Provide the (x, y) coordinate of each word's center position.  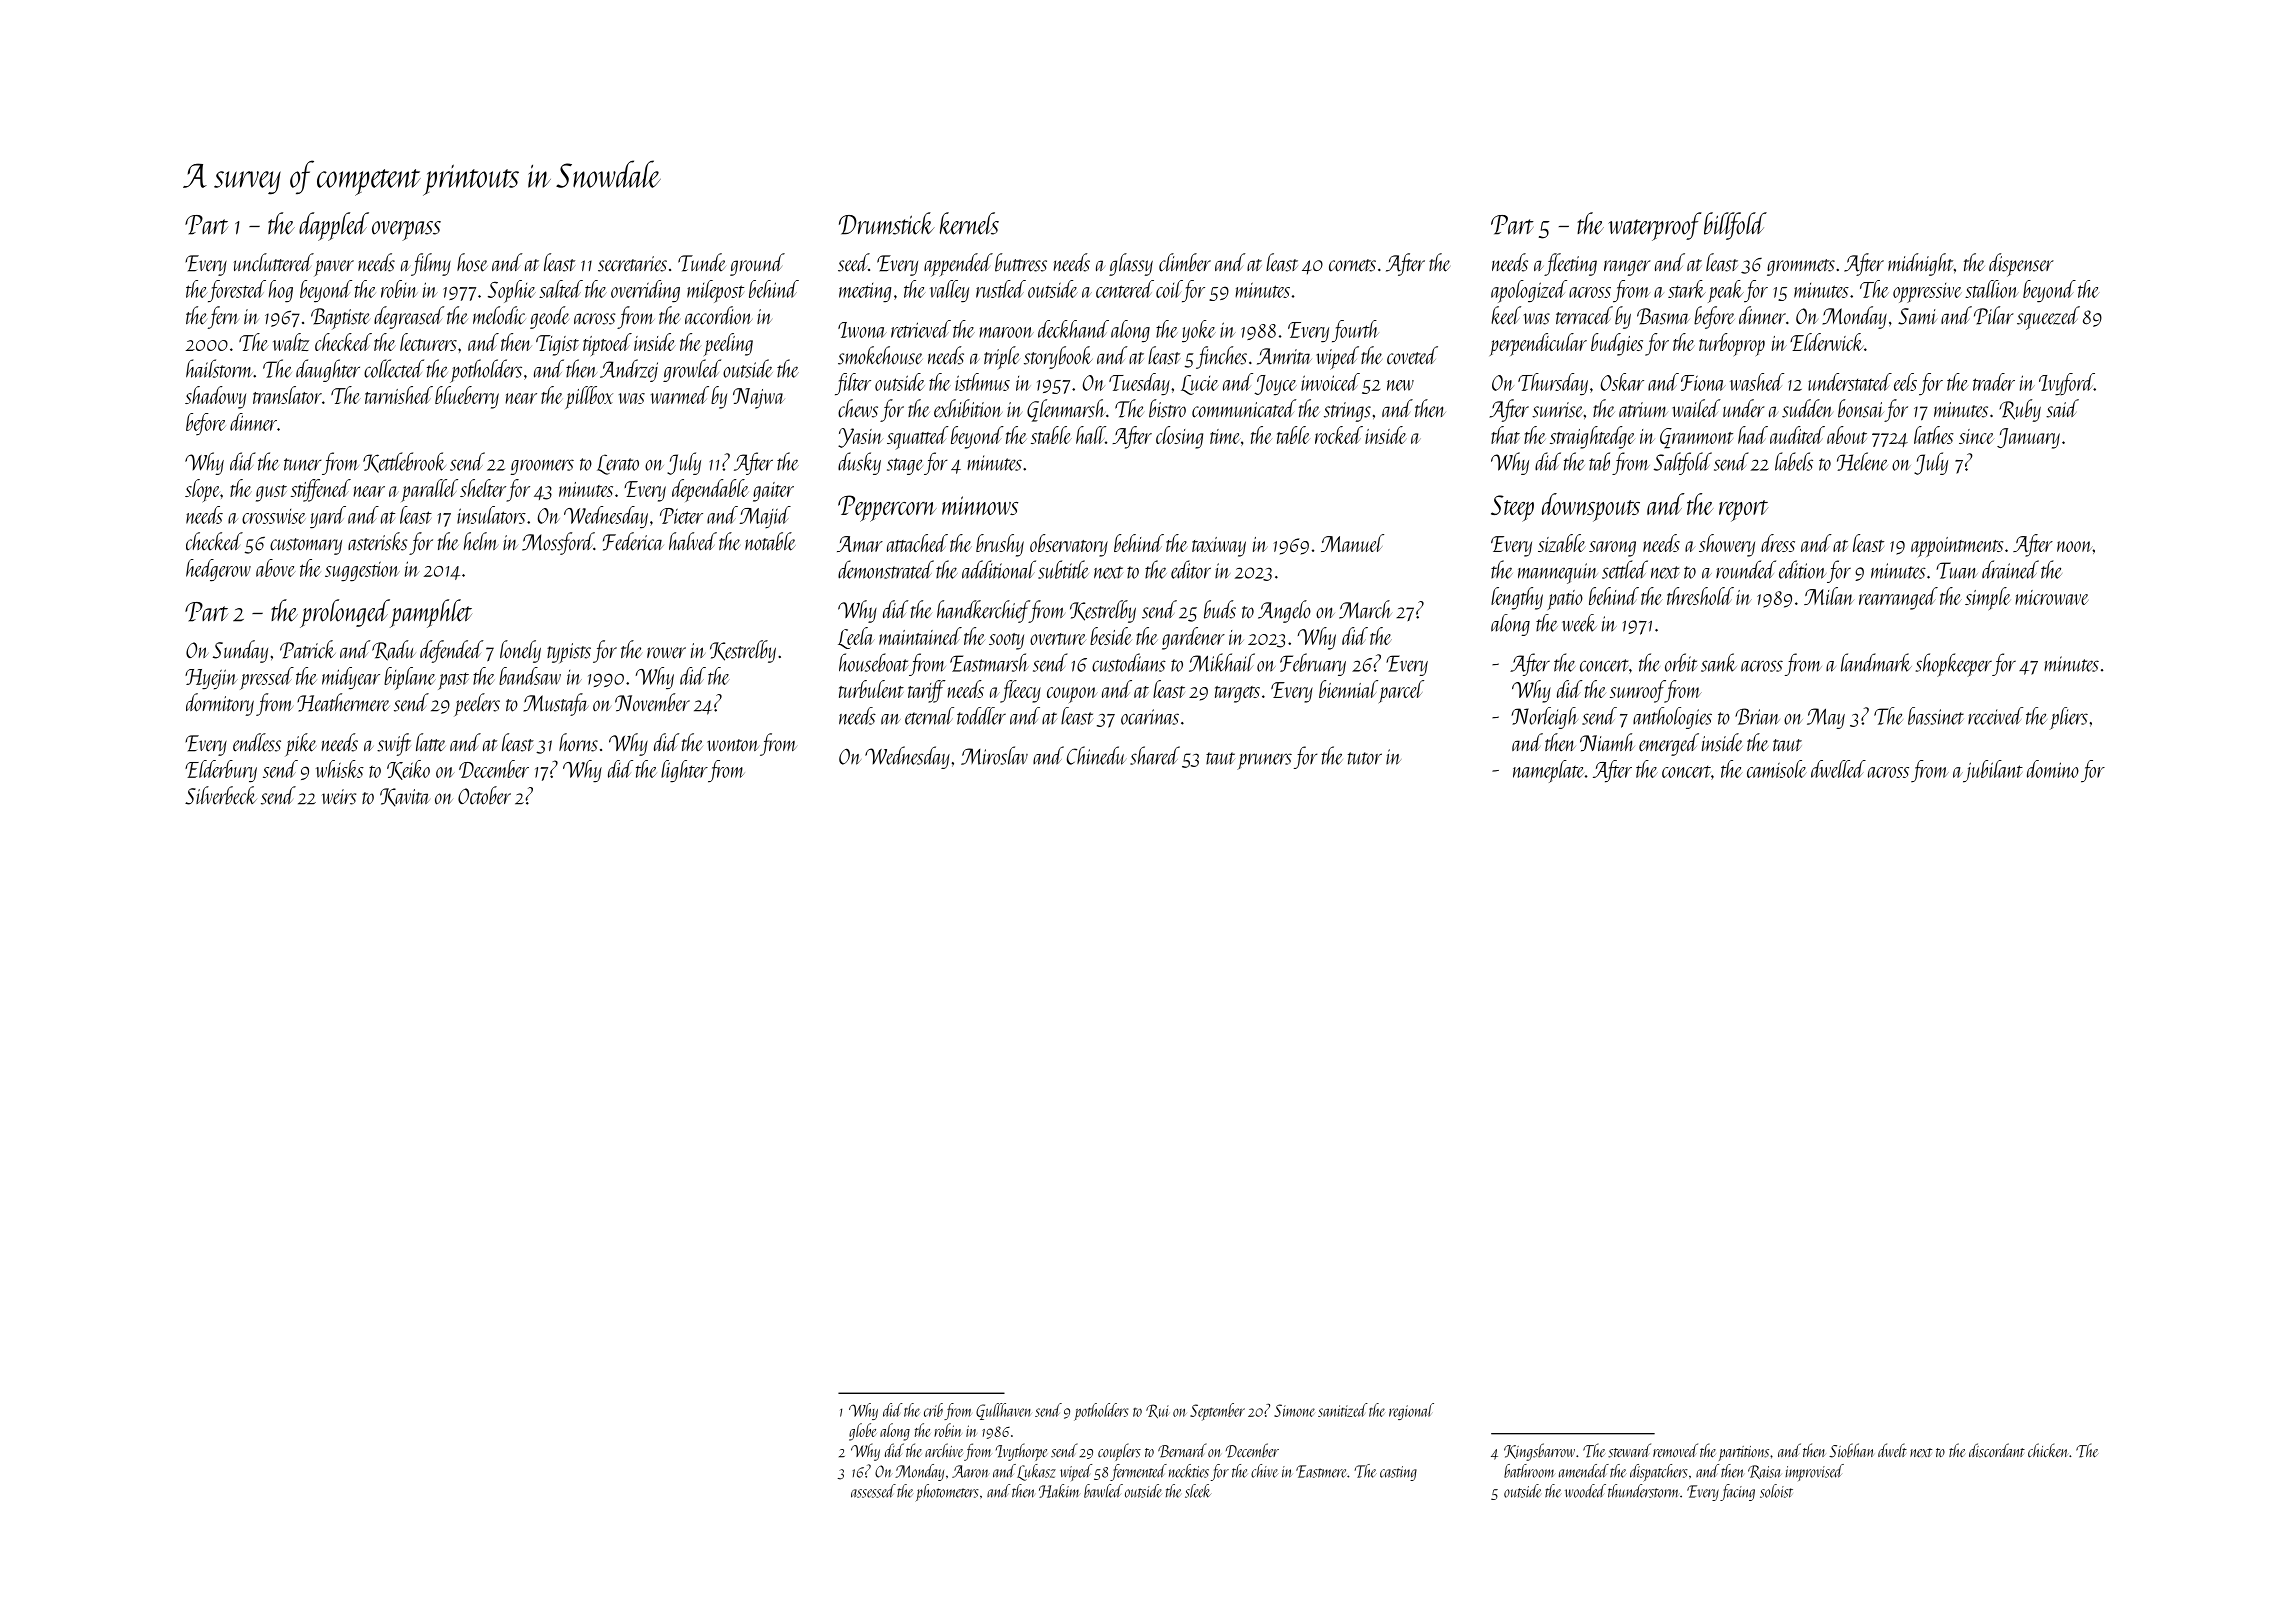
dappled (334, 226)
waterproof (1655, 226)
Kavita (405, 797)
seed (853, 262)
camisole (1777, 769)
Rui (1157, 1411)
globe (863, 1432)
